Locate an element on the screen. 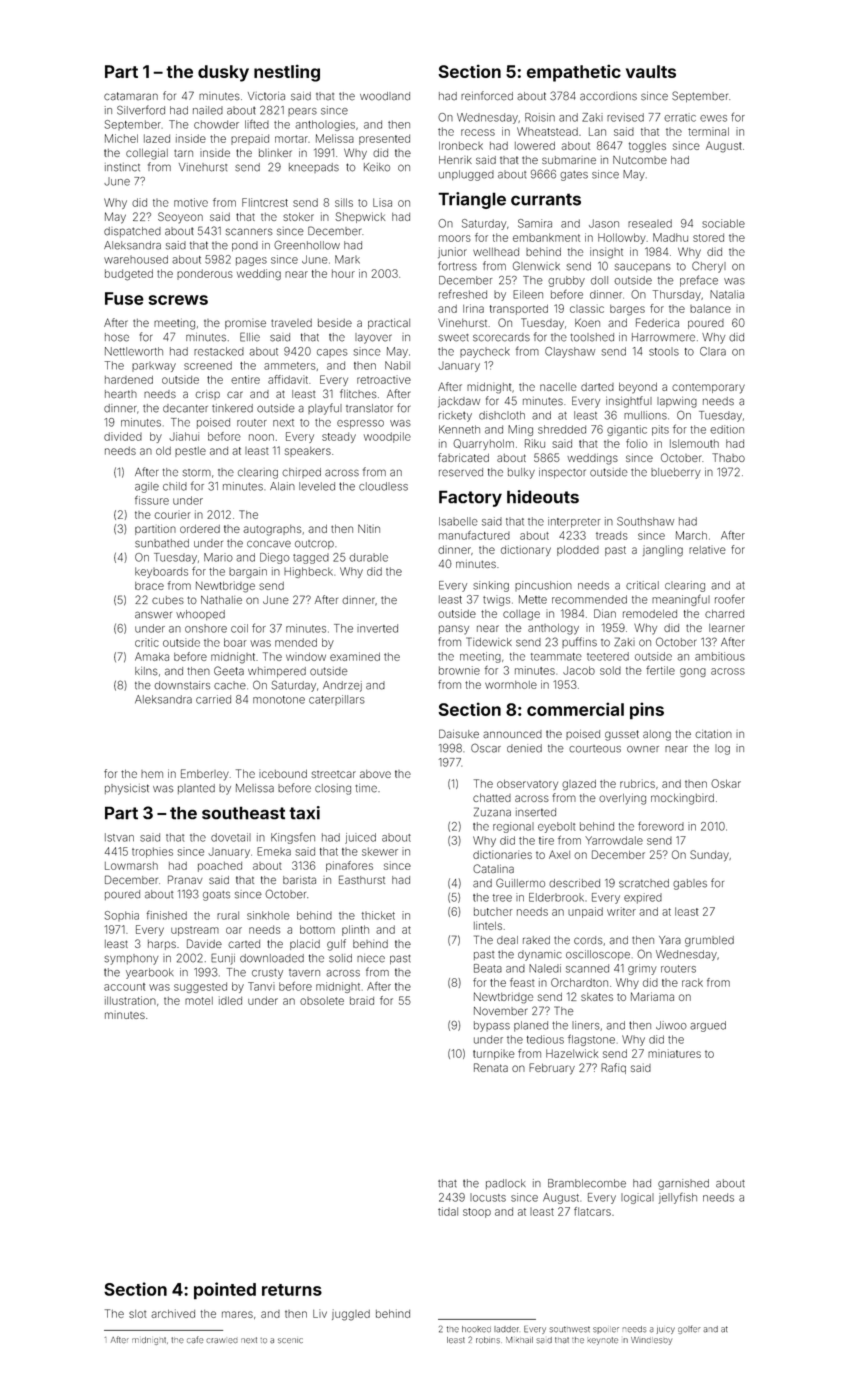 The width and height of the screenshot is (849, 1400). courier is located at coordinates (172, 514).
